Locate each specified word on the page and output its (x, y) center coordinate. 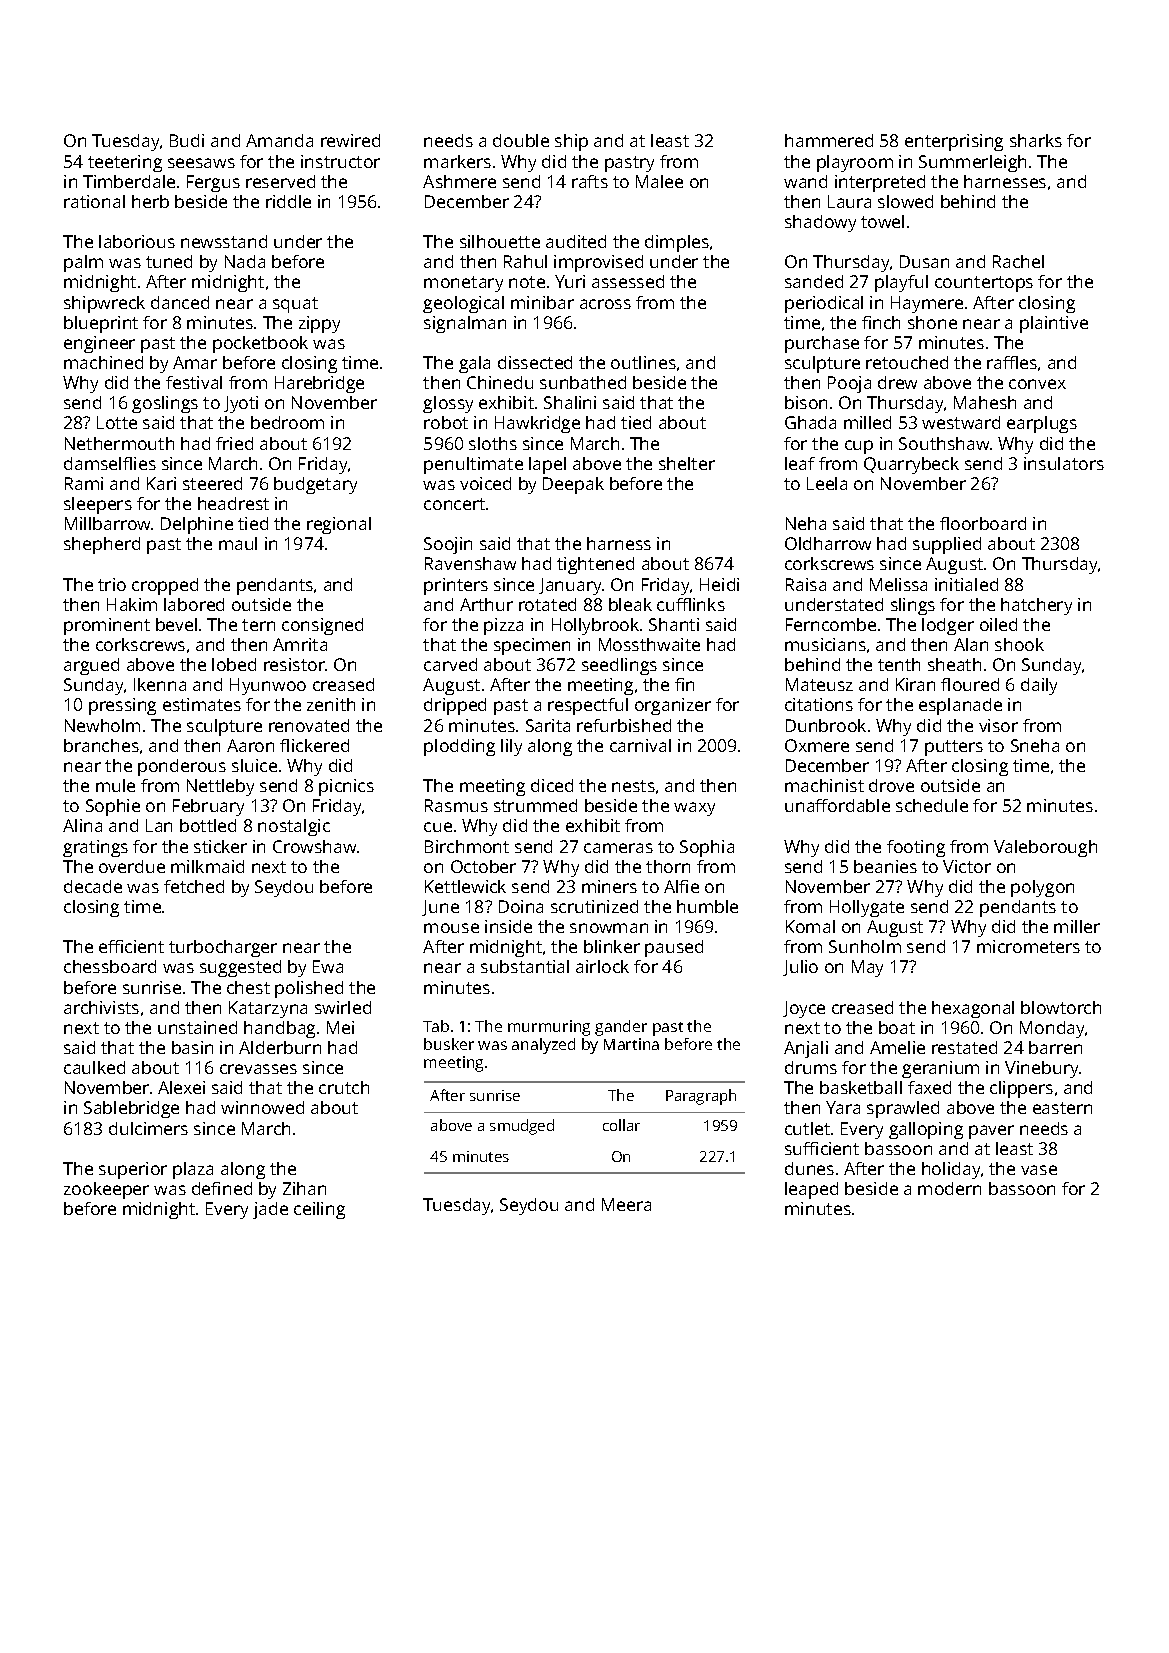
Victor (967, 866)
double (521, 140)
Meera (626, 1204)
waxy (694, 809)
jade (270, 1210)
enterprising (954, 142)
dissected (535, 362)
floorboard (983, 523)
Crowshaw (314, 846)
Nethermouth (119, 443)
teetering (125, 163)
